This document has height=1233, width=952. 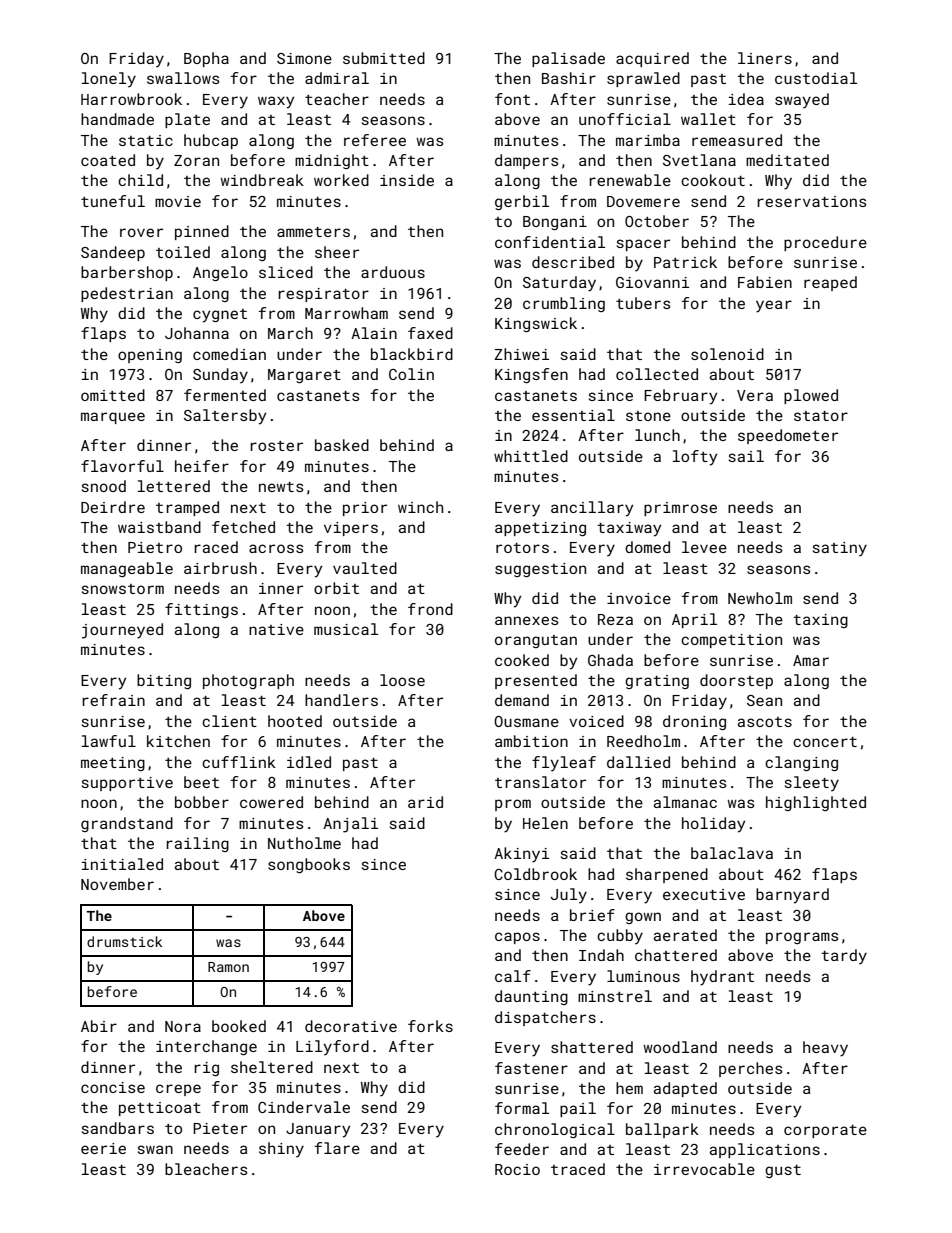 I want to click on custodial, so click(x=816, y=78).
